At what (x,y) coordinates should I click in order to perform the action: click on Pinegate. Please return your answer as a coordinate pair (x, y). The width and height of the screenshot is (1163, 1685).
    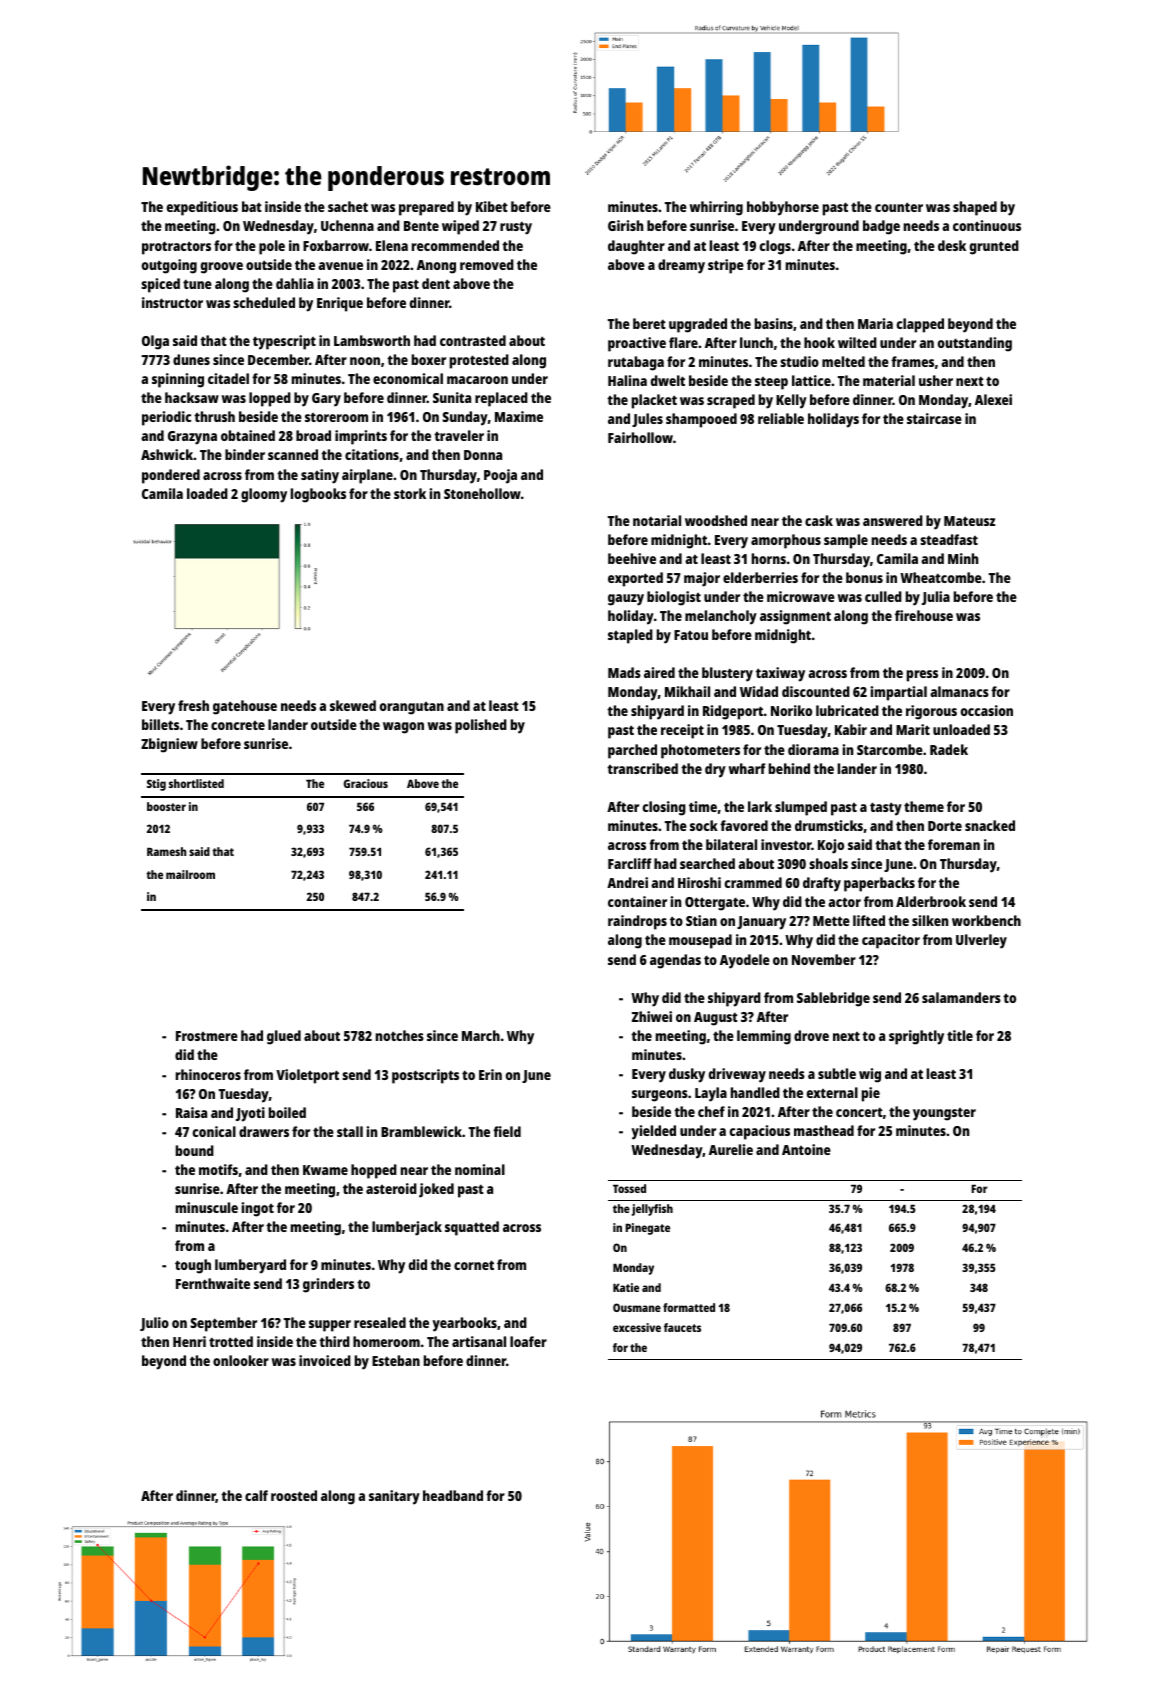
    Looking at the image, I should click on (647, 1229).
